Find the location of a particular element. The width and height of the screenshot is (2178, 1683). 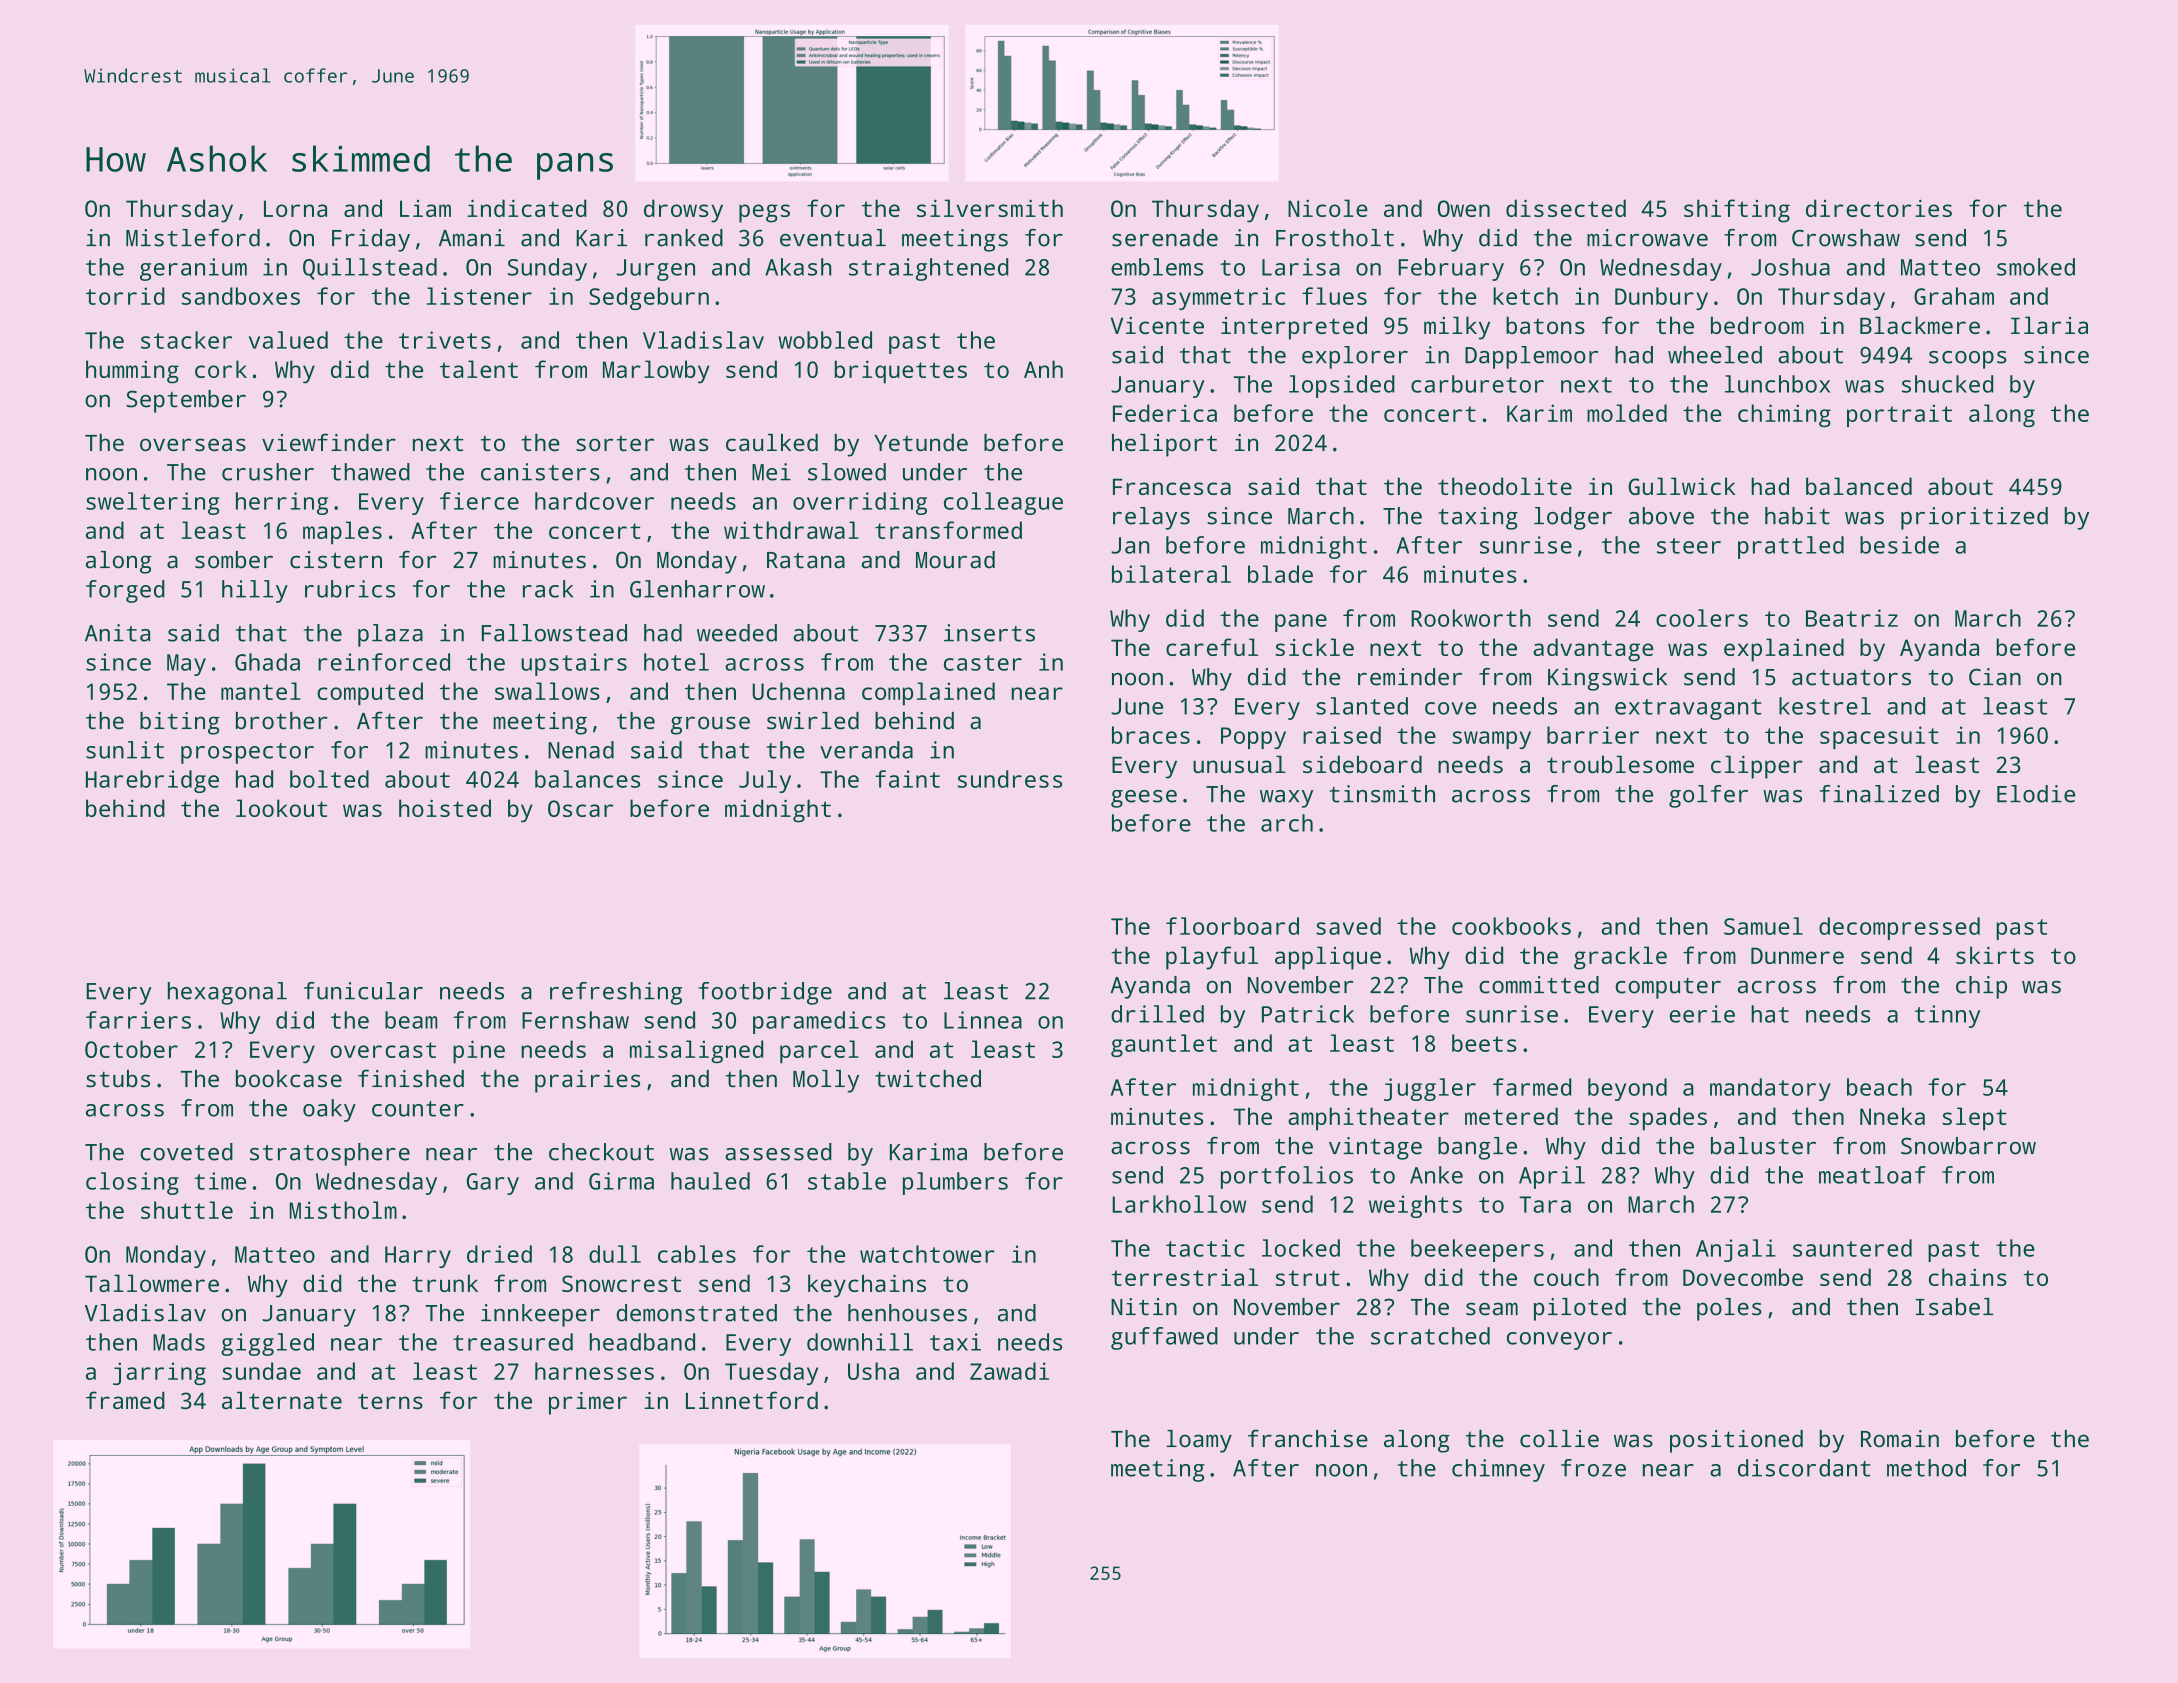

Tallowmere is located at coordinates (152, 1283).
